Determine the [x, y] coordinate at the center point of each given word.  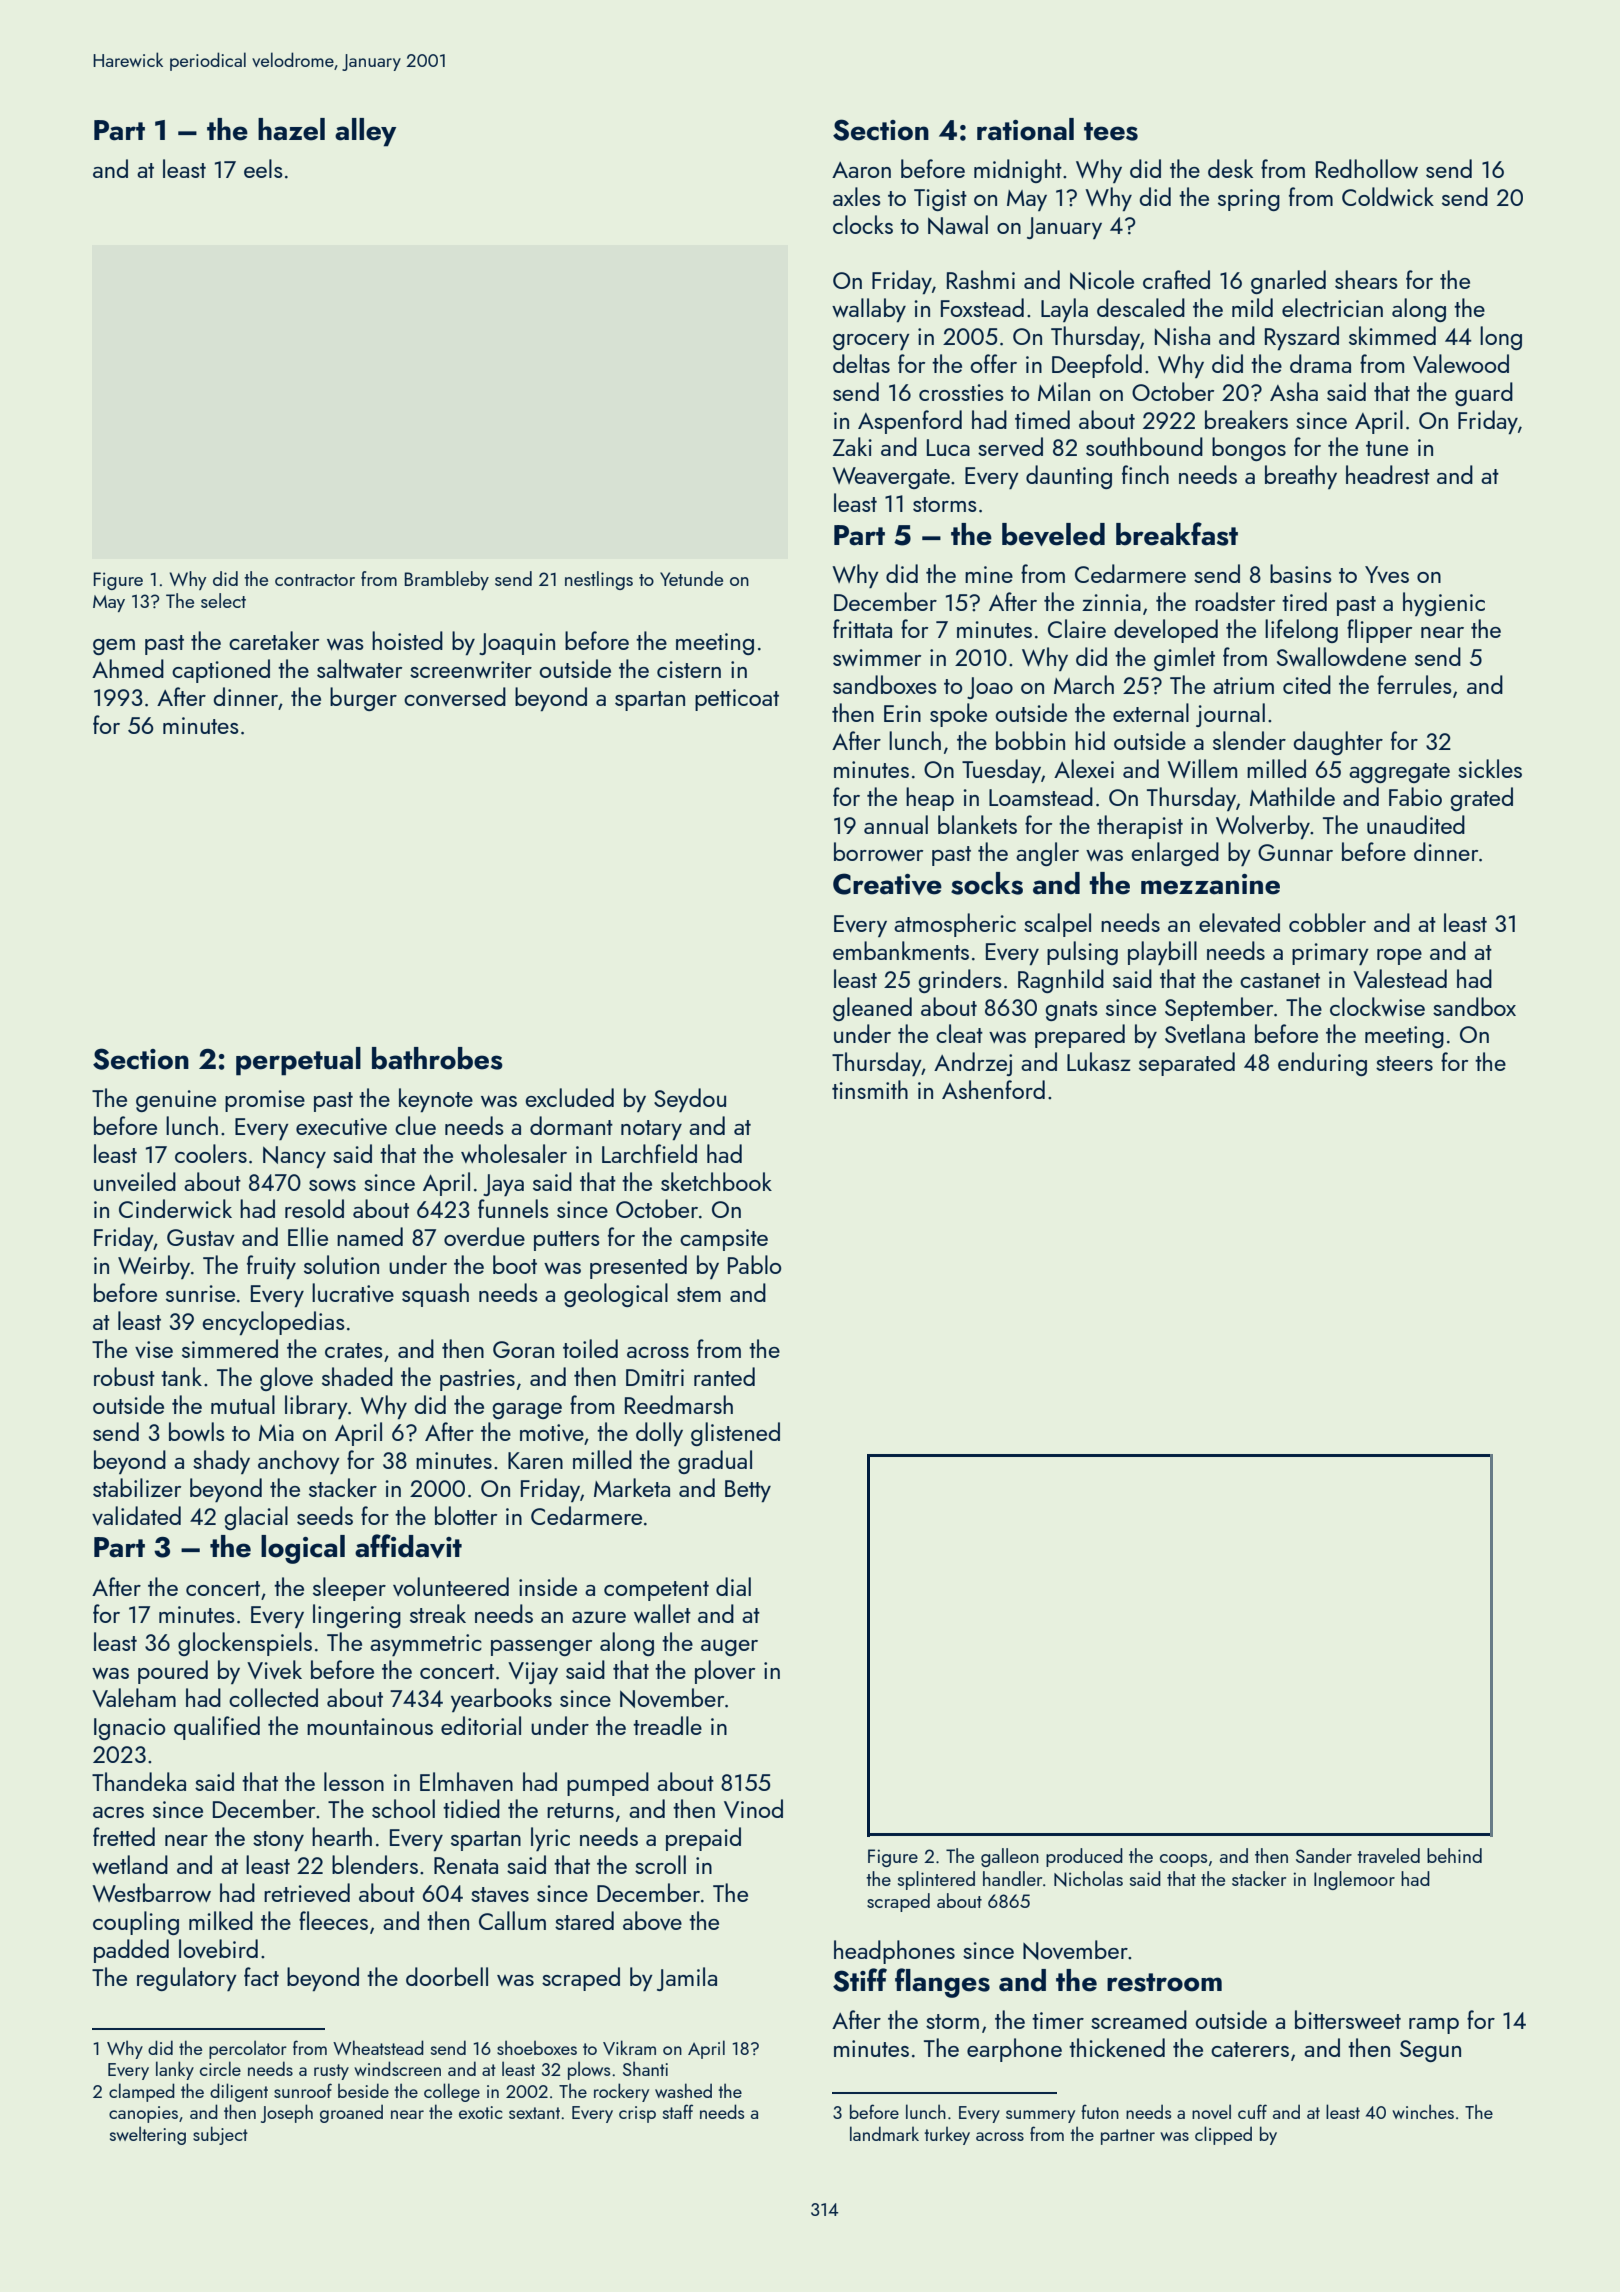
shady [221, 1462]
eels [263, 168]
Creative [887, 884]
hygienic [1444, 604]
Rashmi [981, 279]
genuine [176, 1101]
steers [1404, 1063]
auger [729, 1647]
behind [1454, 1855]
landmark [884, 2133]
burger [363, 699]
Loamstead [1041, 796]
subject [220, 2135]
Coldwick [1388, 196]
